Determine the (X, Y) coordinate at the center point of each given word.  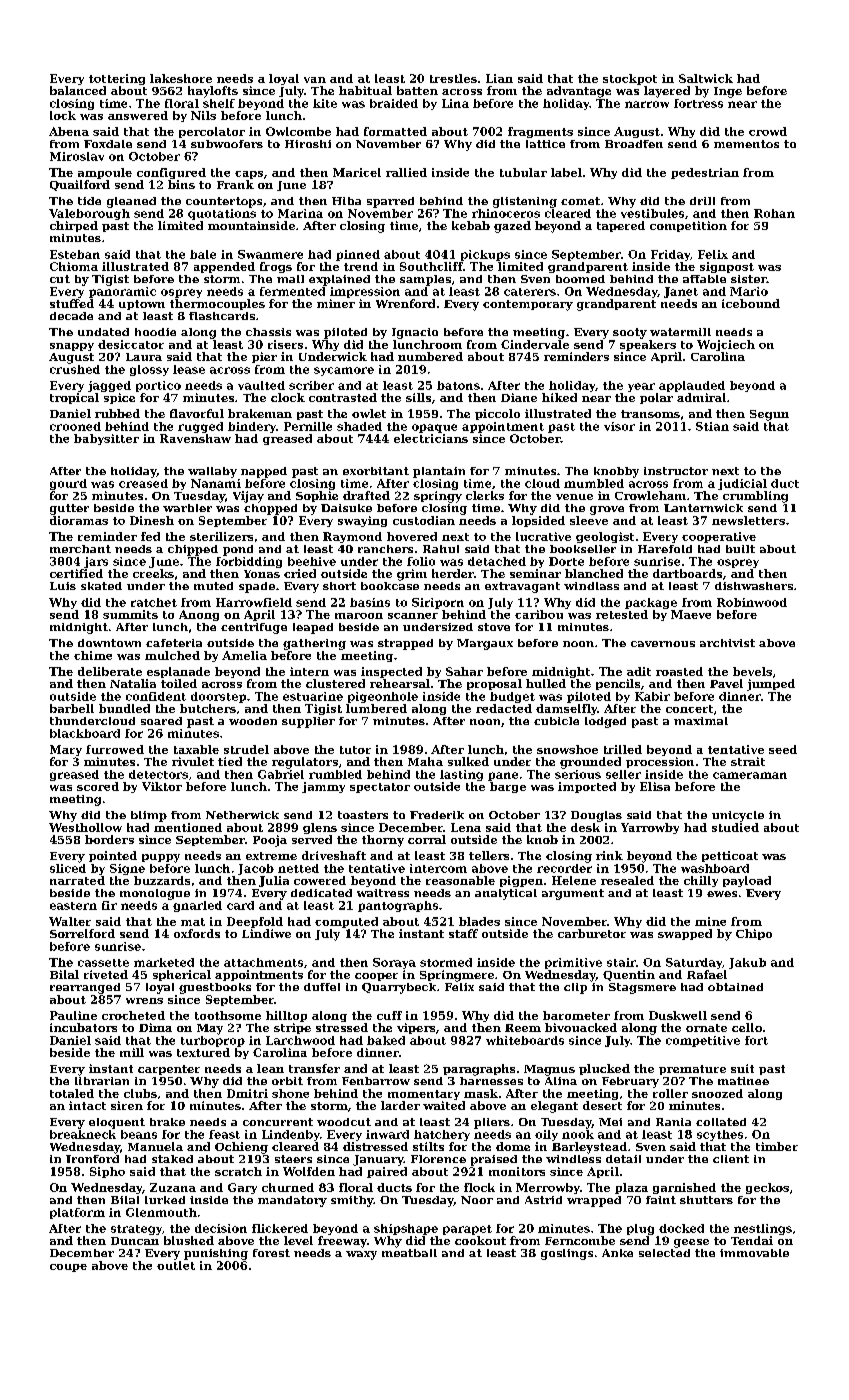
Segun (769, 415)
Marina (300, 213)
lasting (461, 775)
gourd (68, 484)
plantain (439, 472)
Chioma (74, 266)
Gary (242, 1188)
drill (702, 201)
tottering (117, 79)
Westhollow (85, 827)
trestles (453, 78)
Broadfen (634, 144)
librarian (102, 1081)
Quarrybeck (399, 988)
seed (783, 749)
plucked (604, 1069)
